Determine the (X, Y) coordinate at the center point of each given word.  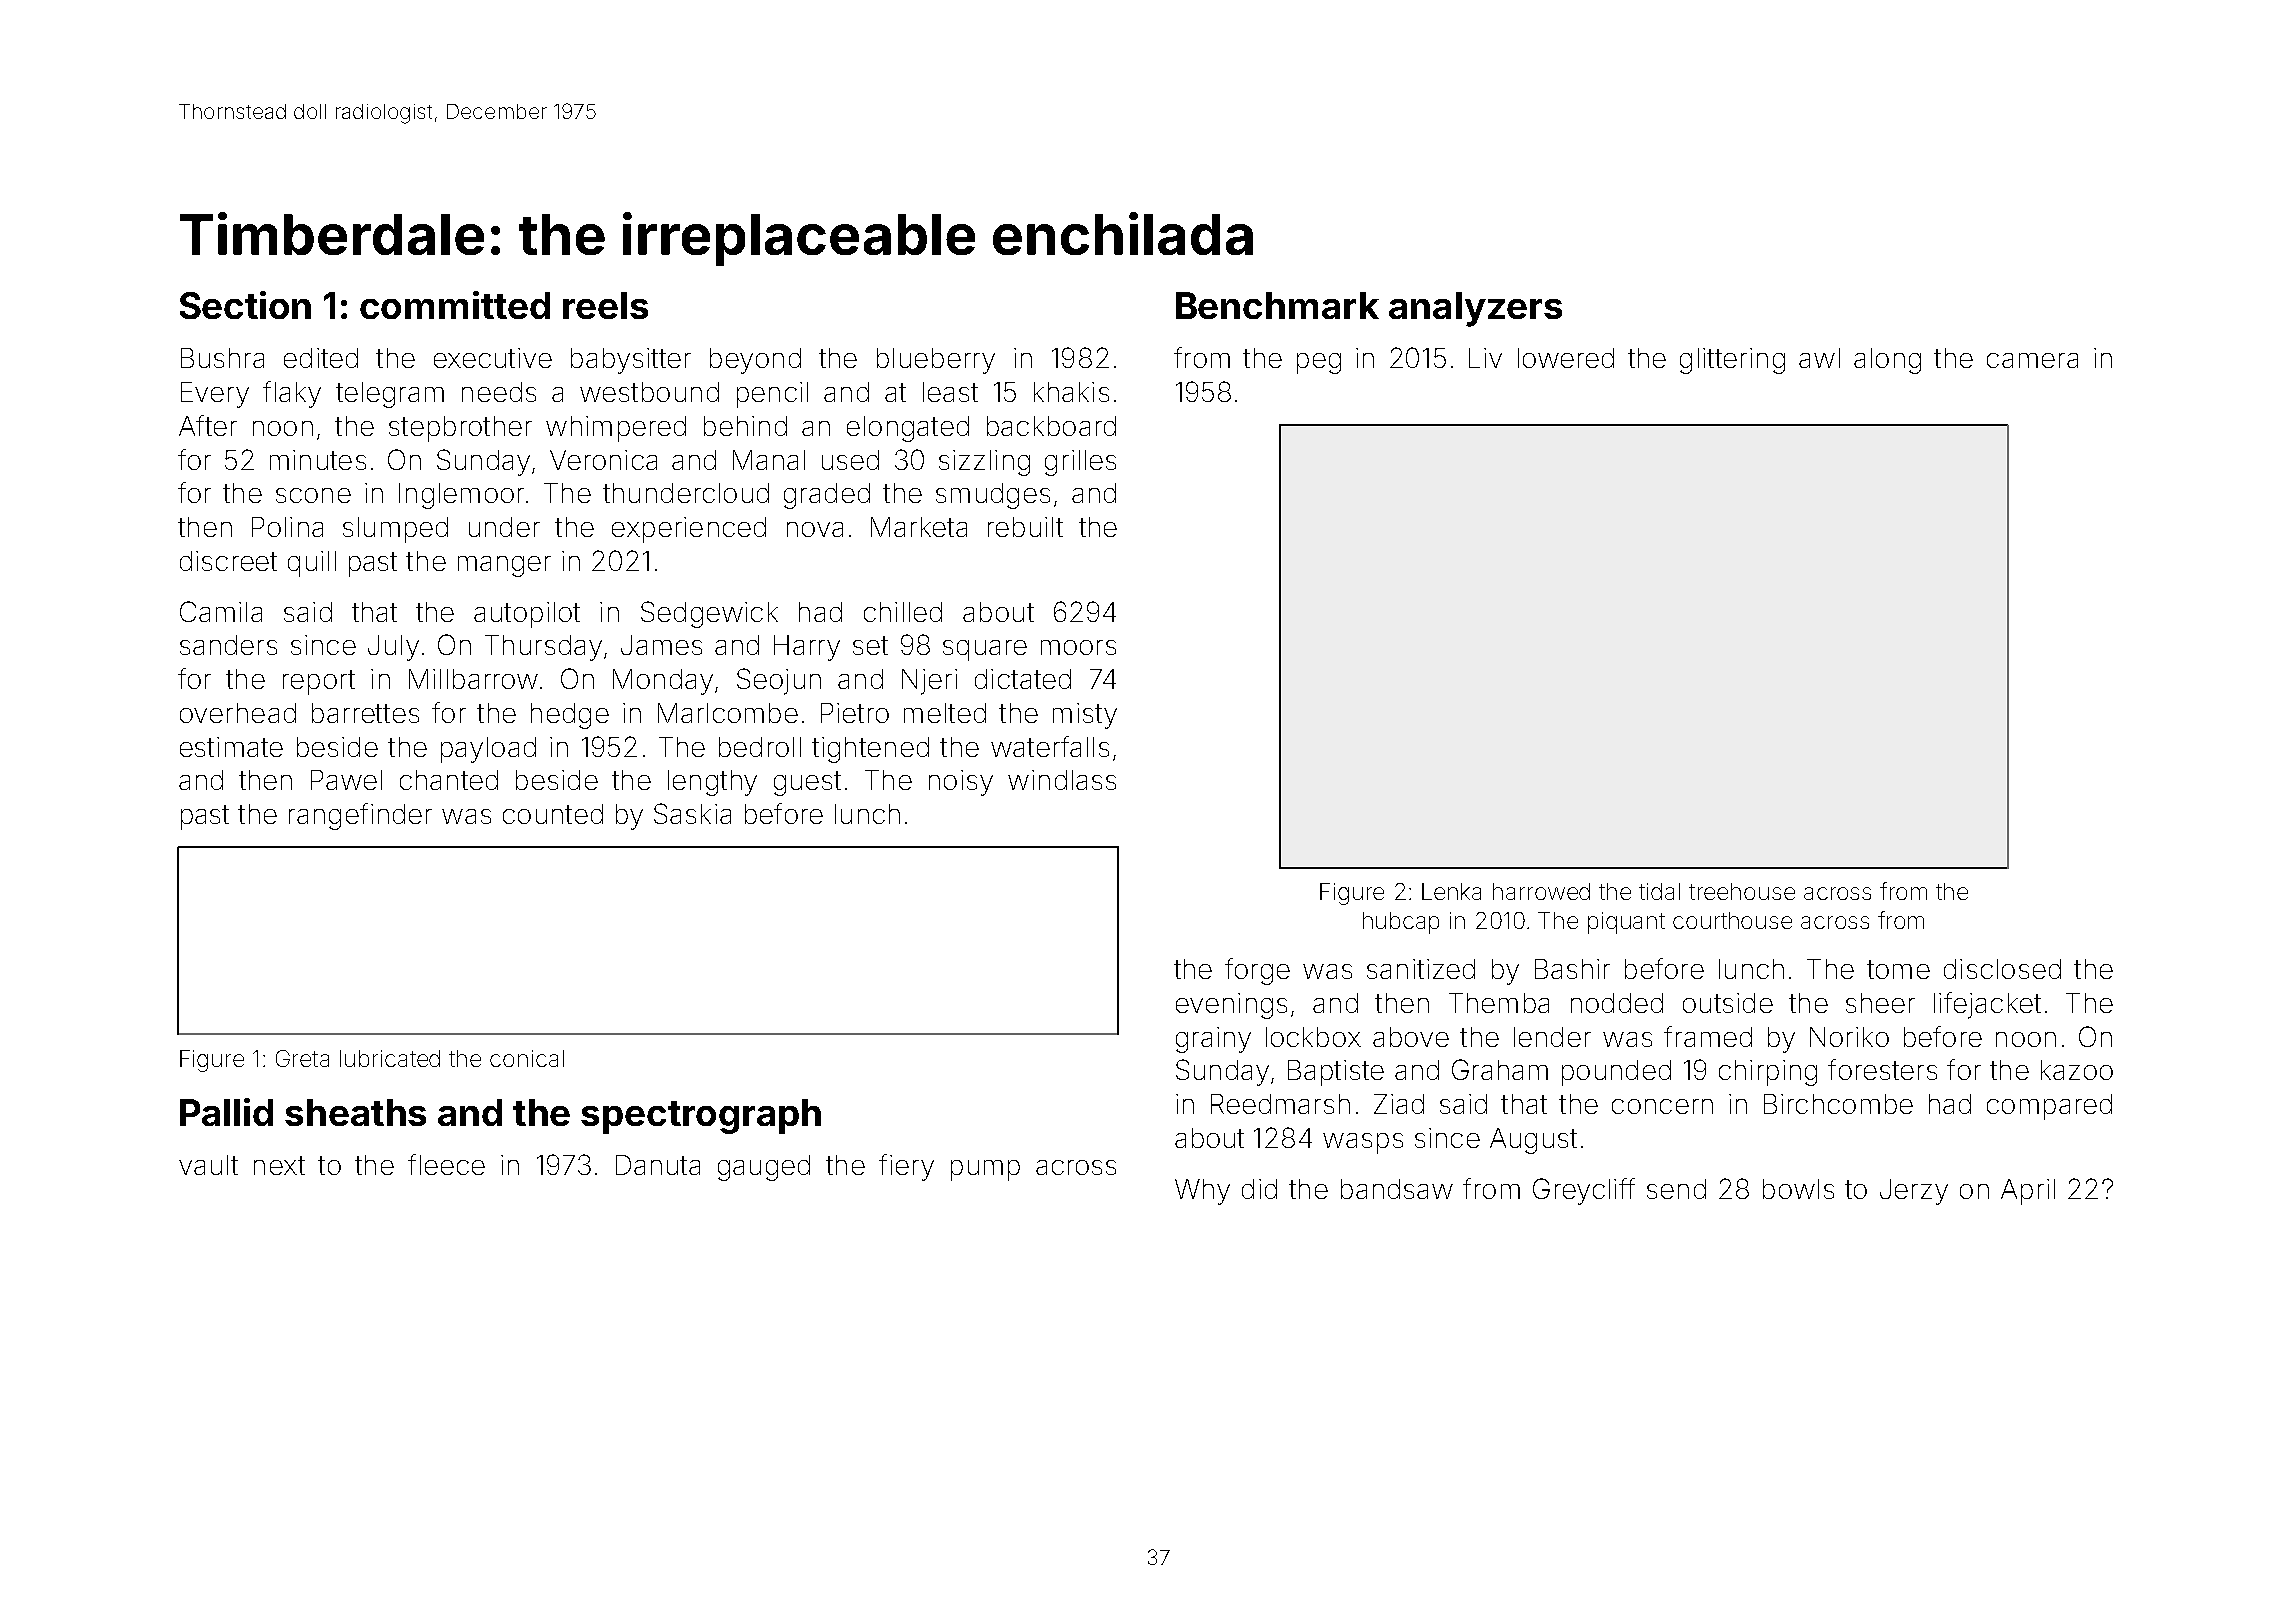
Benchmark (1277, 305)
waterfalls (1050, 746)
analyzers (1475, 309)
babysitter (631, 361)
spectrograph (701, 1116)
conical (527, 1058)
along (1887, 361)
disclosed (2002, 969)
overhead (238, 713)
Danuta (658, 1165)
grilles (1080, 463)
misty (1085, 716)
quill (312, 564)
